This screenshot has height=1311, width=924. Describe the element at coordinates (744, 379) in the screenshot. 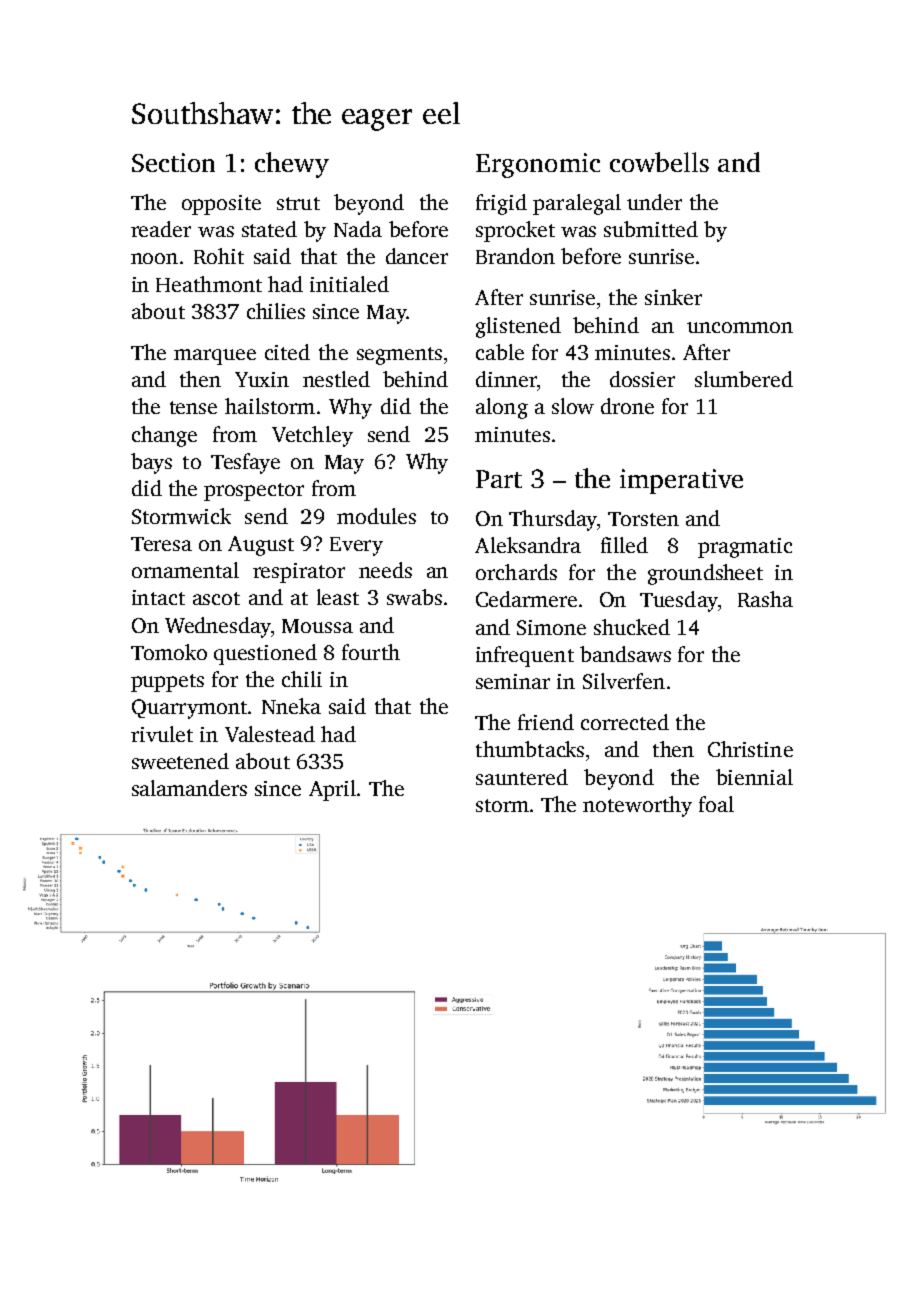

I see `slumbered` at that location.
